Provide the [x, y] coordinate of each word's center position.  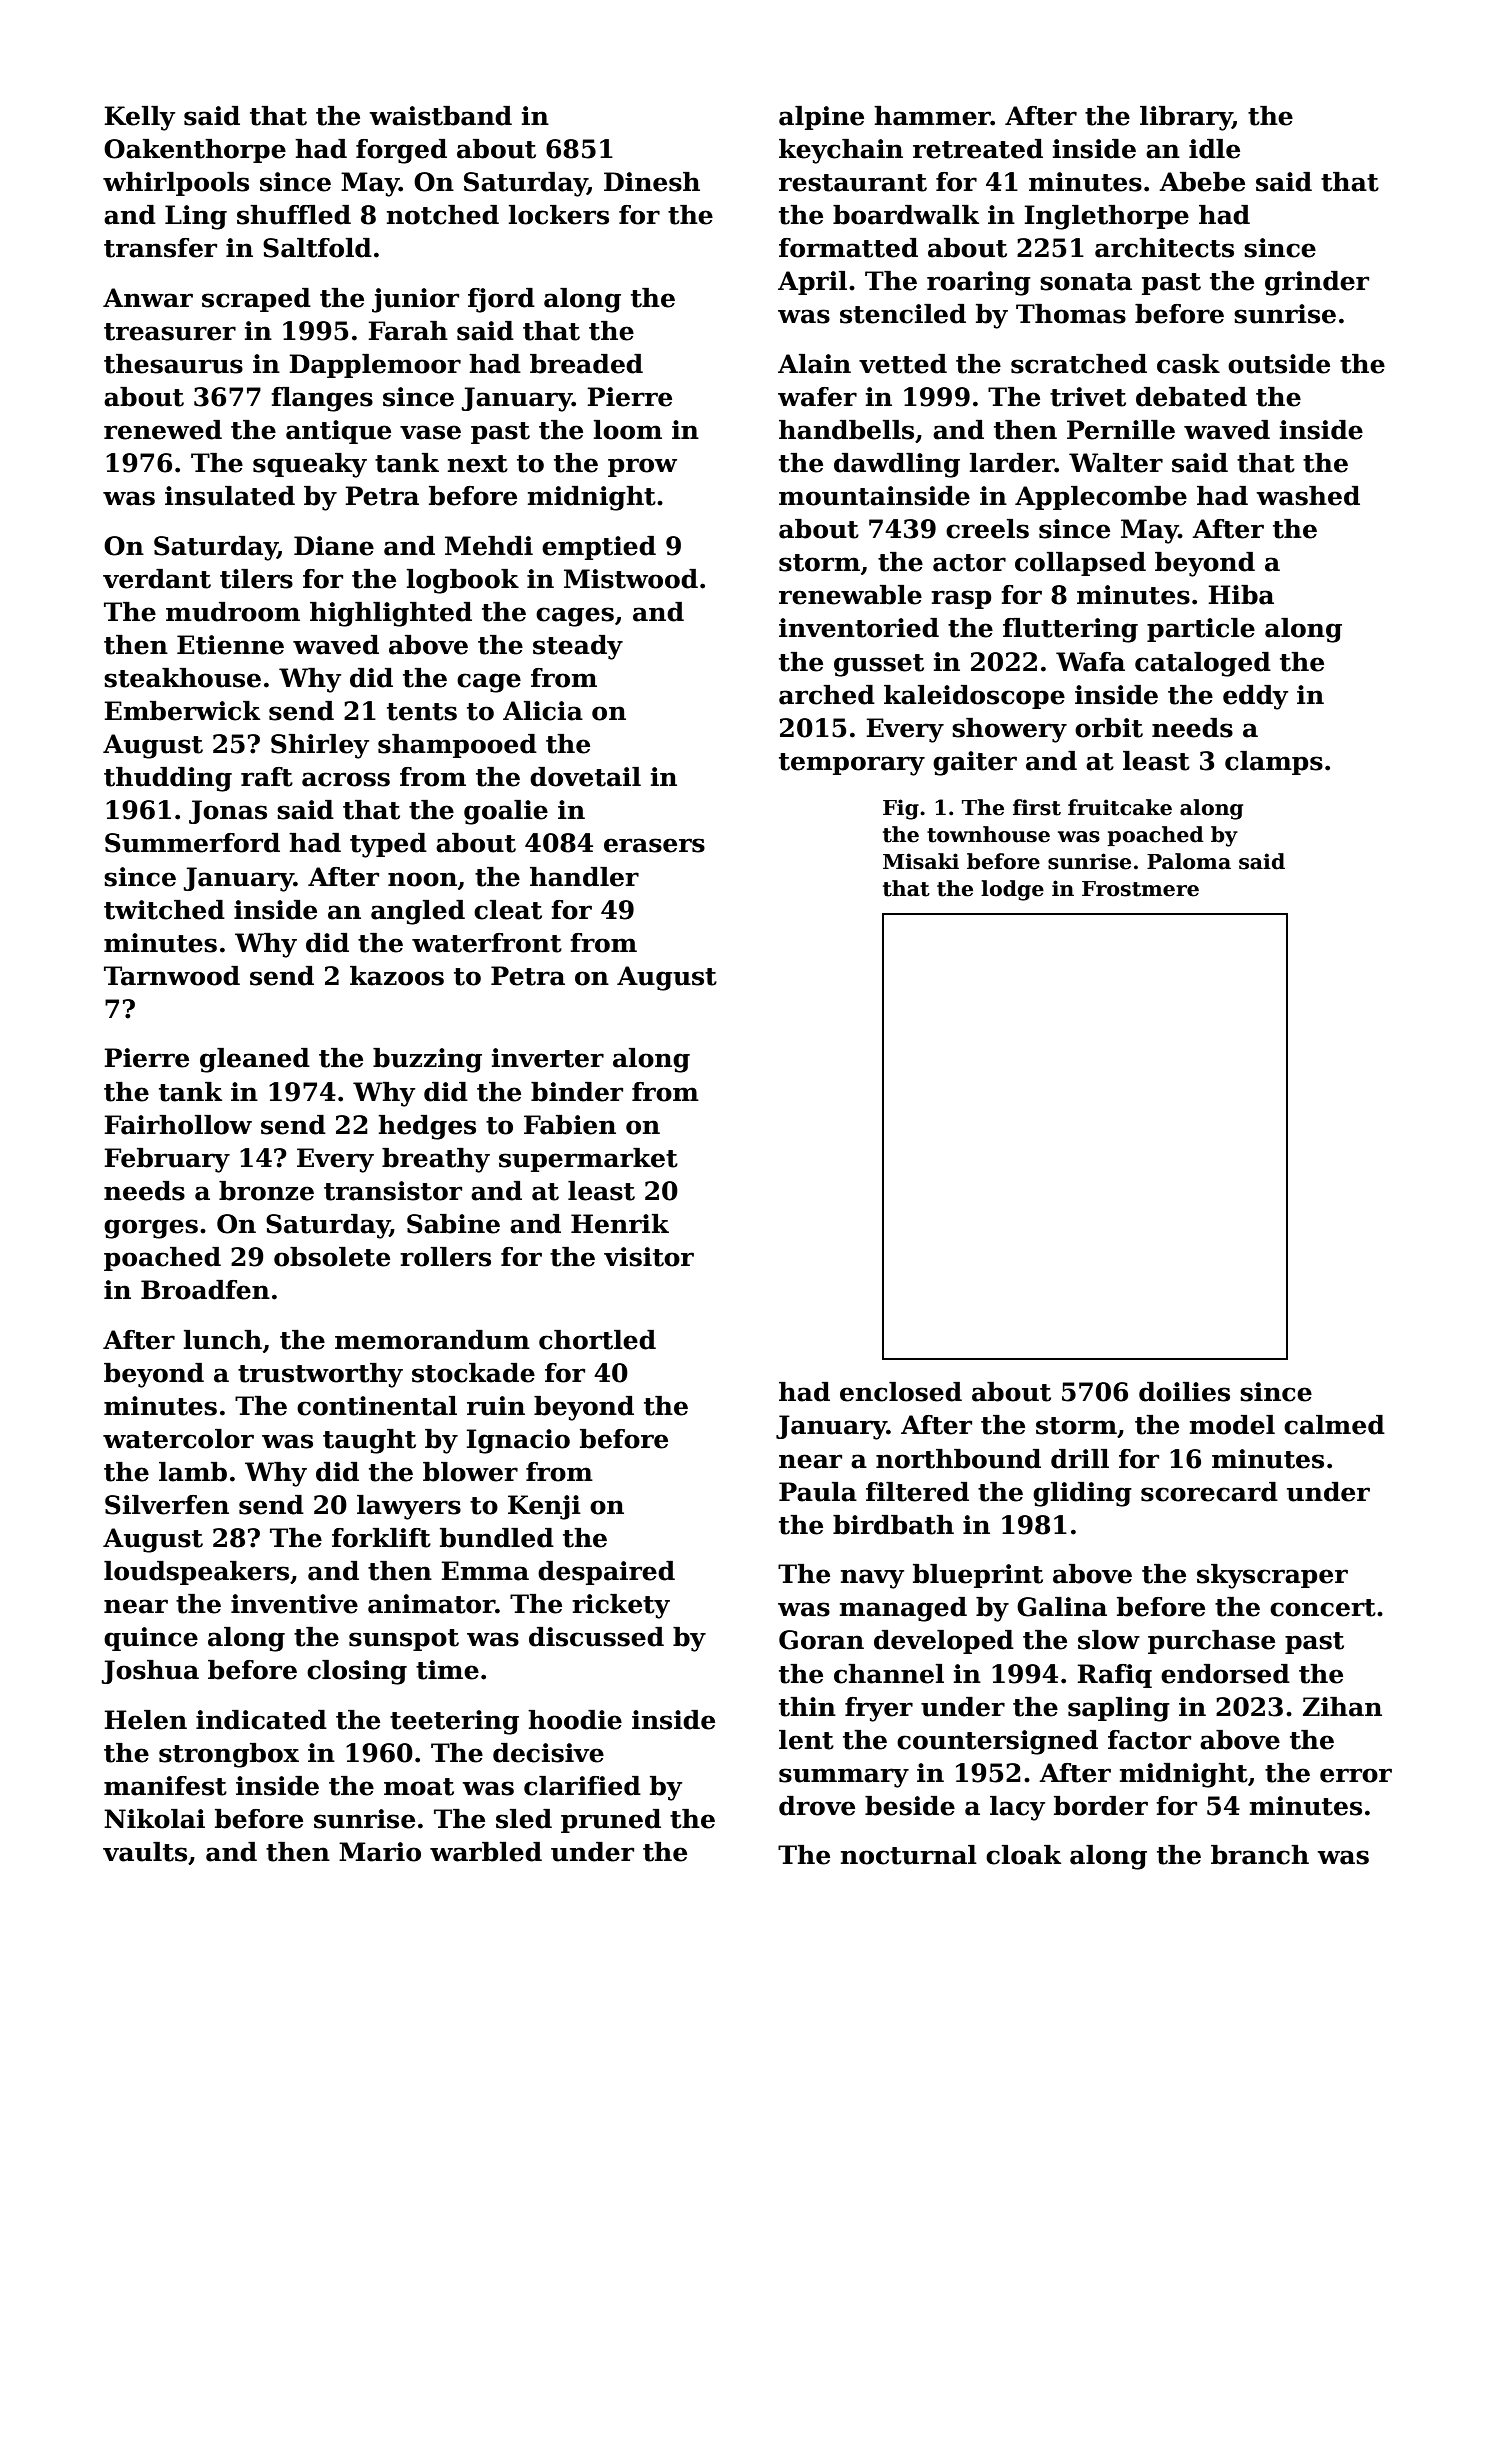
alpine [821, 118]
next [478, 464]
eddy [1255, 697]
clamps [1274, 763]
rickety [621, 1606]
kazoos [397, 976]
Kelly [139, 118]
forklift [381, 1538]
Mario [380, 1852]
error [1356, 1775]
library [1186, 118]
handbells [846, 430]
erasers [654, 845]
